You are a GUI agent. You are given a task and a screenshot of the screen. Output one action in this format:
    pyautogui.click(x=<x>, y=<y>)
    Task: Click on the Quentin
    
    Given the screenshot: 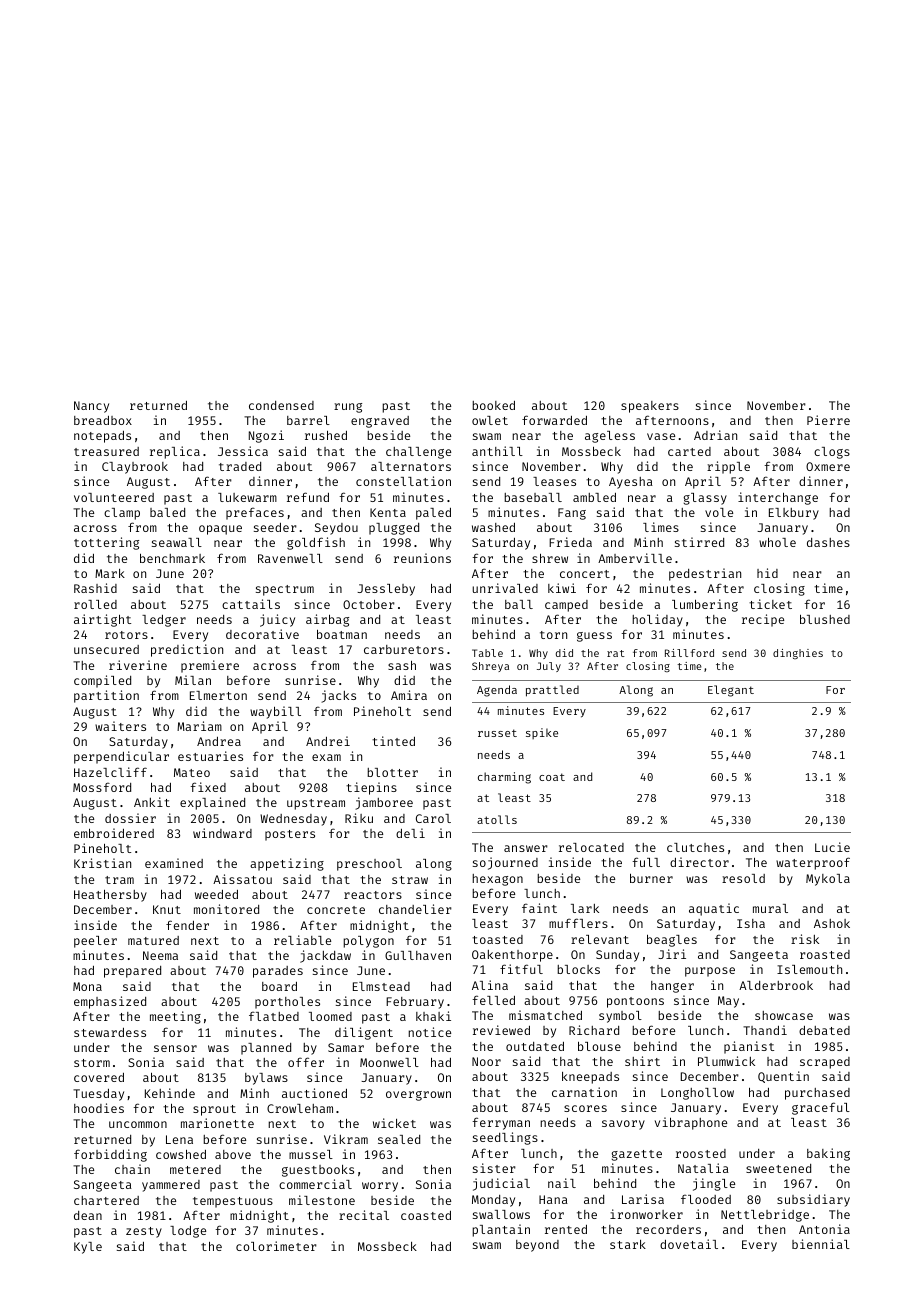 What is the action you would take?
    pyautogui.click(x=783, y=1077)
